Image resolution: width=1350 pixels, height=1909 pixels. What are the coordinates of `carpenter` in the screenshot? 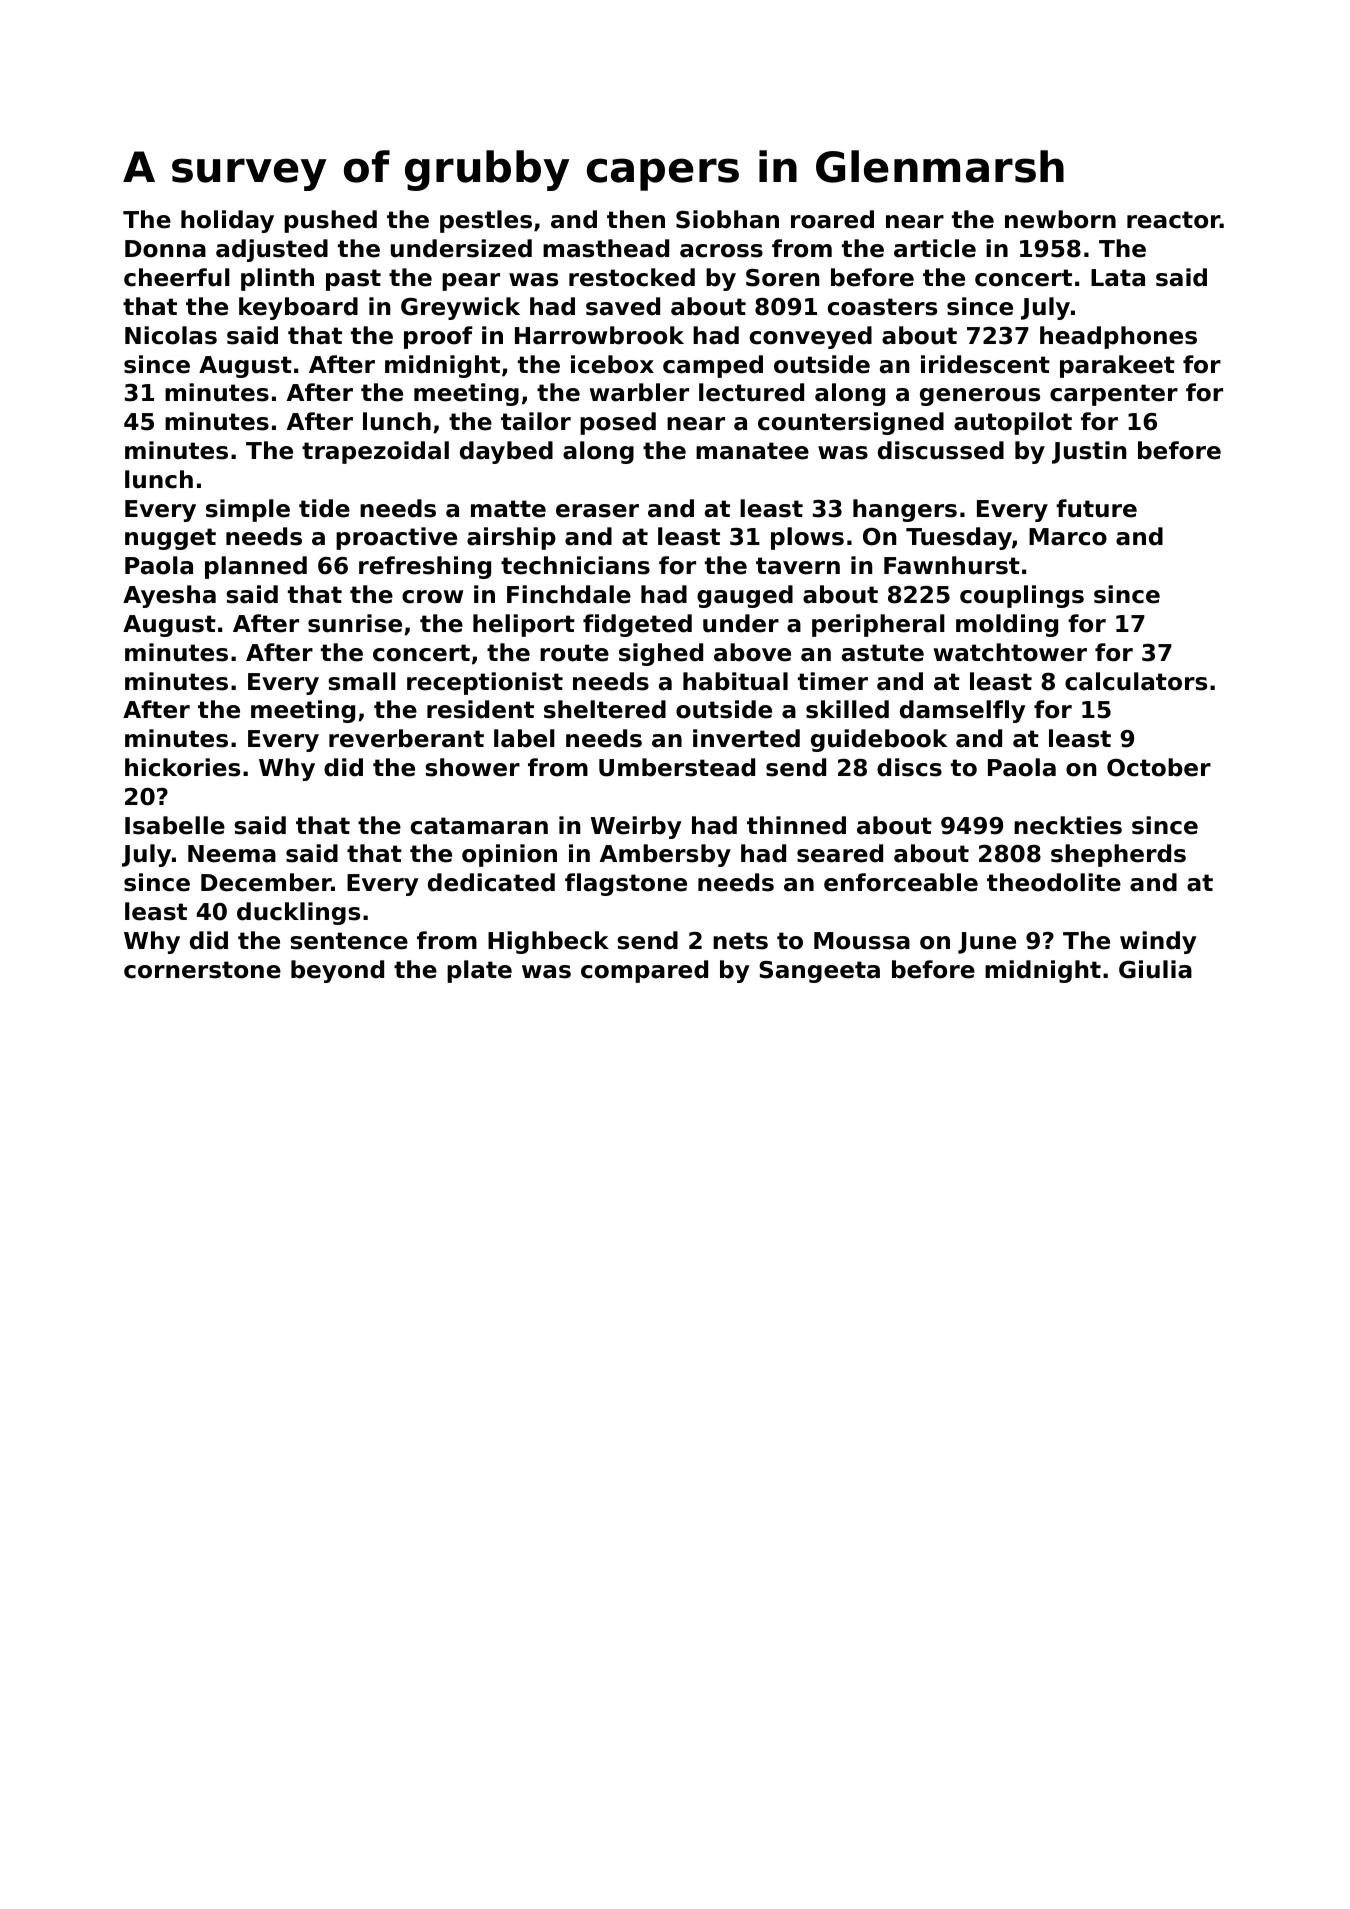 It's located at (1114, 395).
